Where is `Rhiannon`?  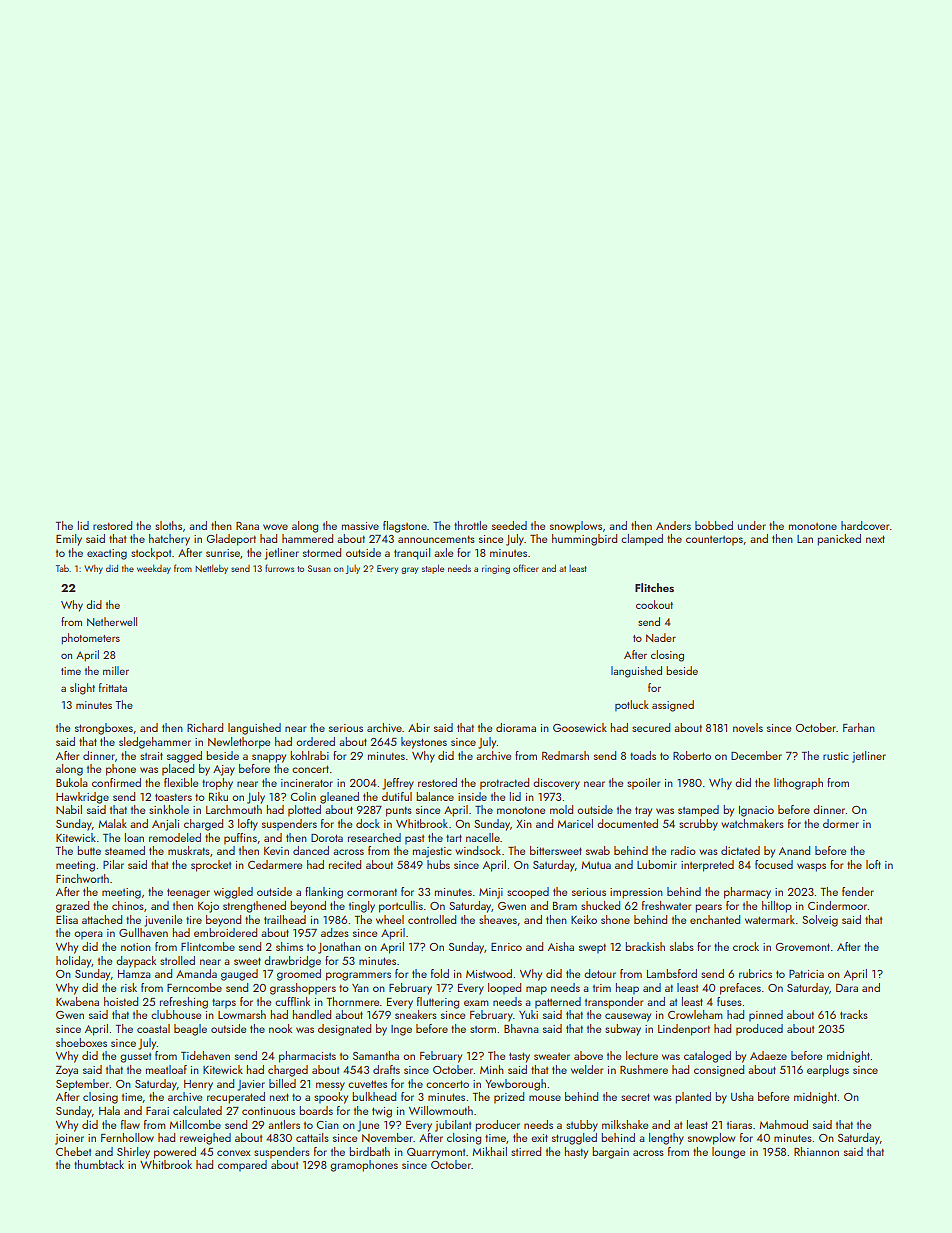
Rhiannon is located at coordinates (816, 1151).
